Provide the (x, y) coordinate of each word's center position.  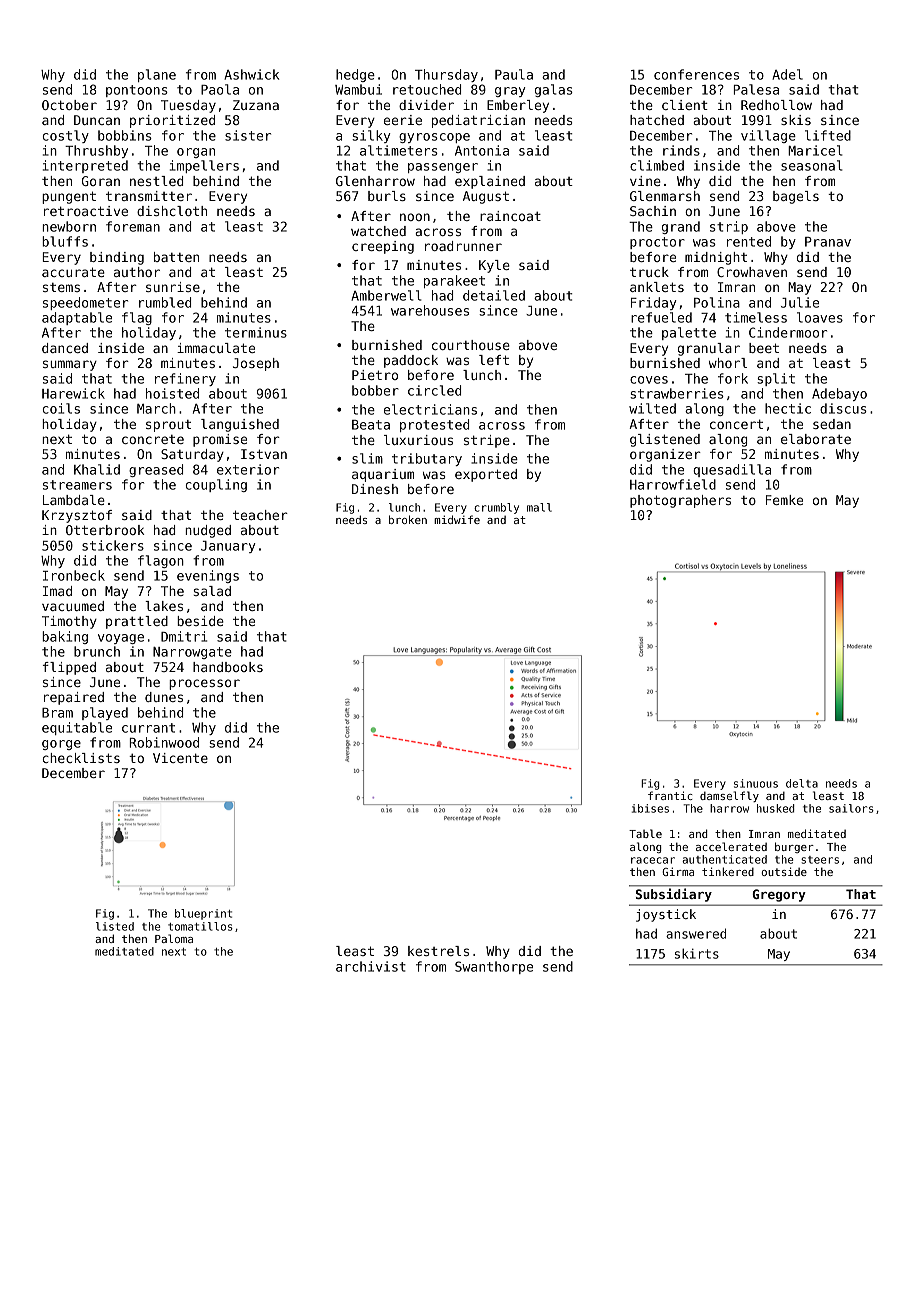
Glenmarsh (665, 196)
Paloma (174, 938)
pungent (69, 197)
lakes (164, 606)
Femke (784, 500)
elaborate (816, 439)
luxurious (418, 440)
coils (61, 408)
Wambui (358, 89)
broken (408, 519)
